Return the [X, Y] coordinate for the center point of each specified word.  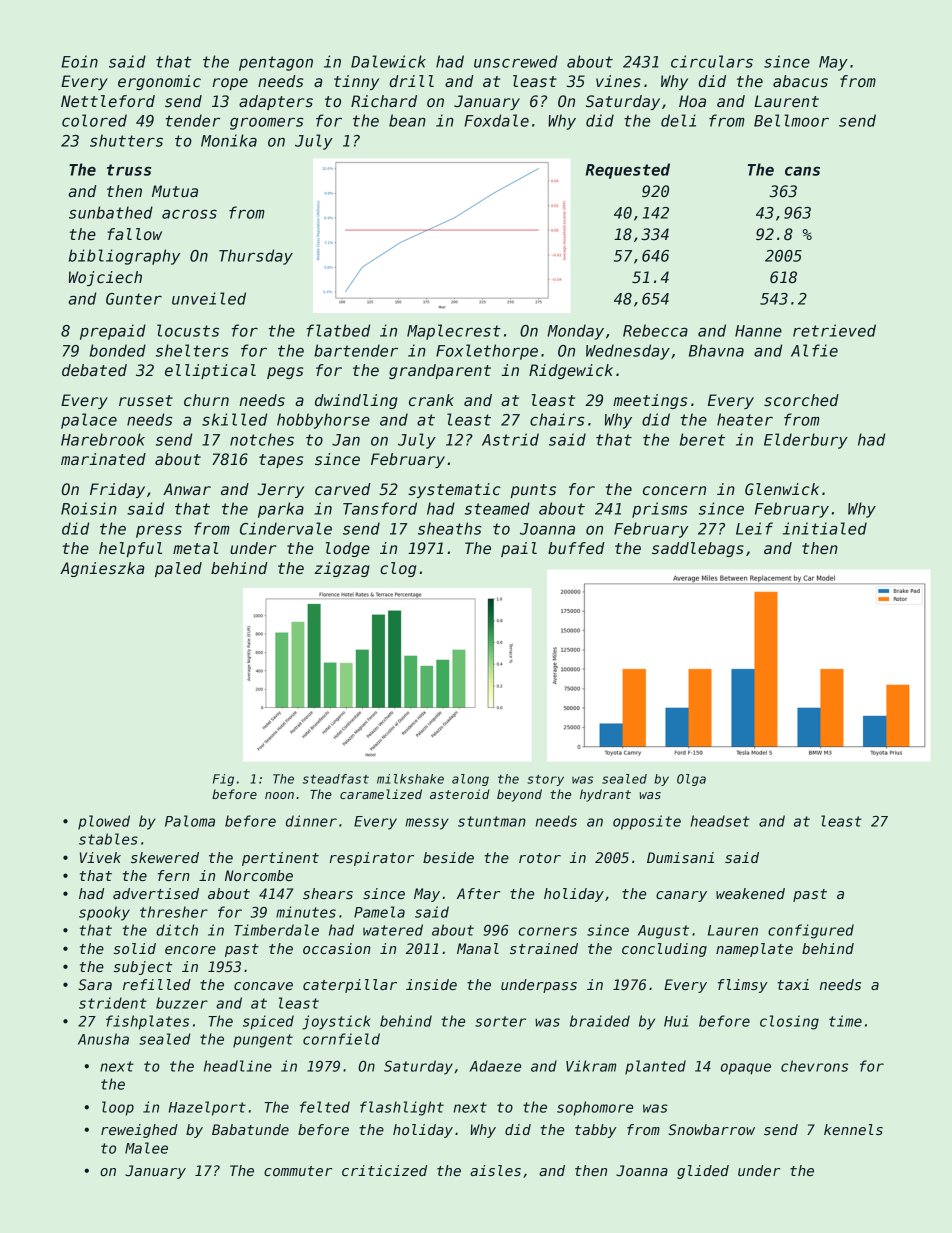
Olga [691, 780]
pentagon [276, 63]
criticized [384, 1170]
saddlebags [698, 549]
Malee [146, 1148]
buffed [576, 548]
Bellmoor [791, 120]
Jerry [281, 490]
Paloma [190, 821]
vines [618, 81]
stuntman [492, 821]
